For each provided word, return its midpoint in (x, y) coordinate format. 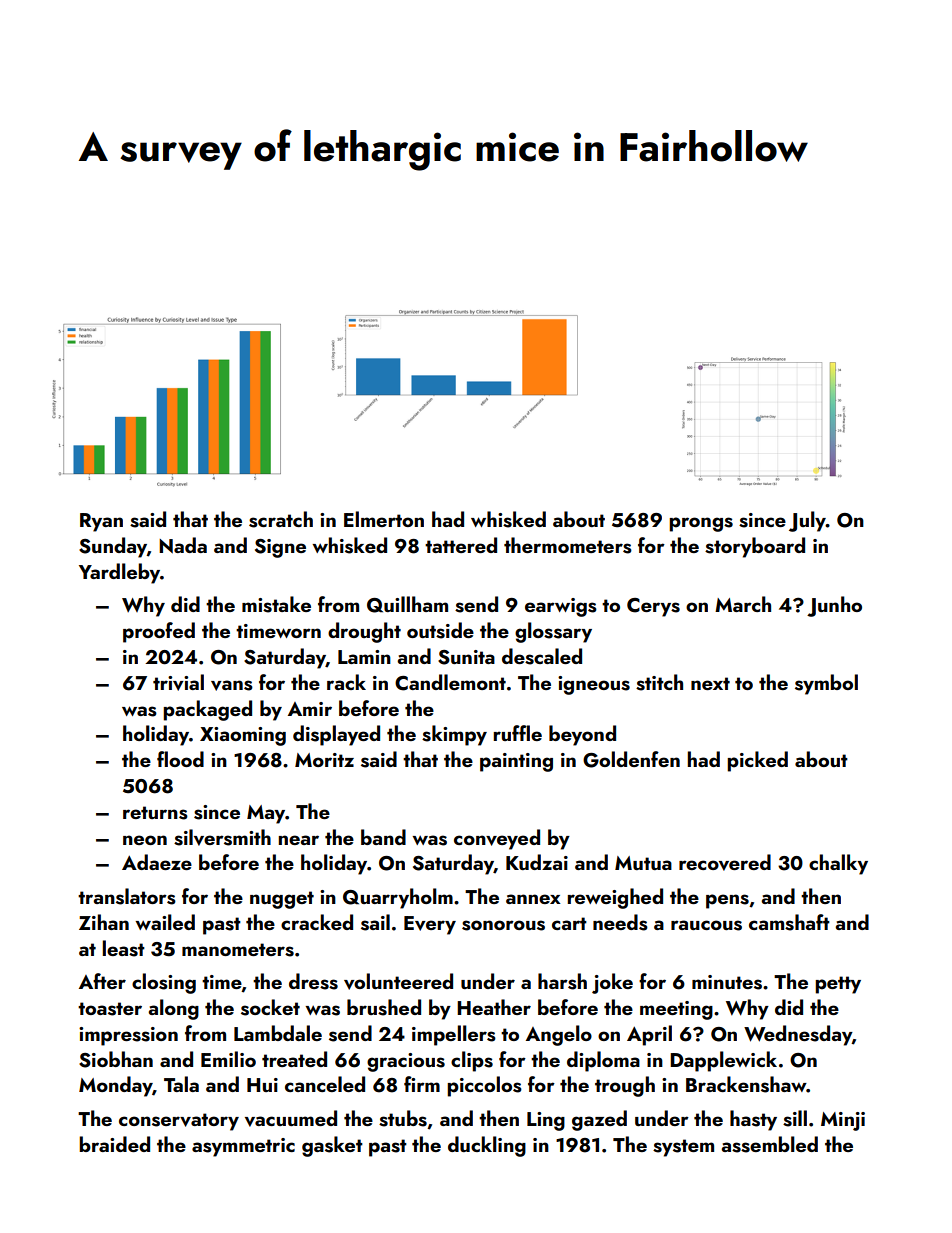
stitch (659, 682)
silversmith (222, 837)
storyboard (755, 547)
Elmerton (384, 519)
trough (625, 1086)
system (683, 1148)
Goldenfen (631, 759)
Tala (181, 1084)
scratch (281, 519)
